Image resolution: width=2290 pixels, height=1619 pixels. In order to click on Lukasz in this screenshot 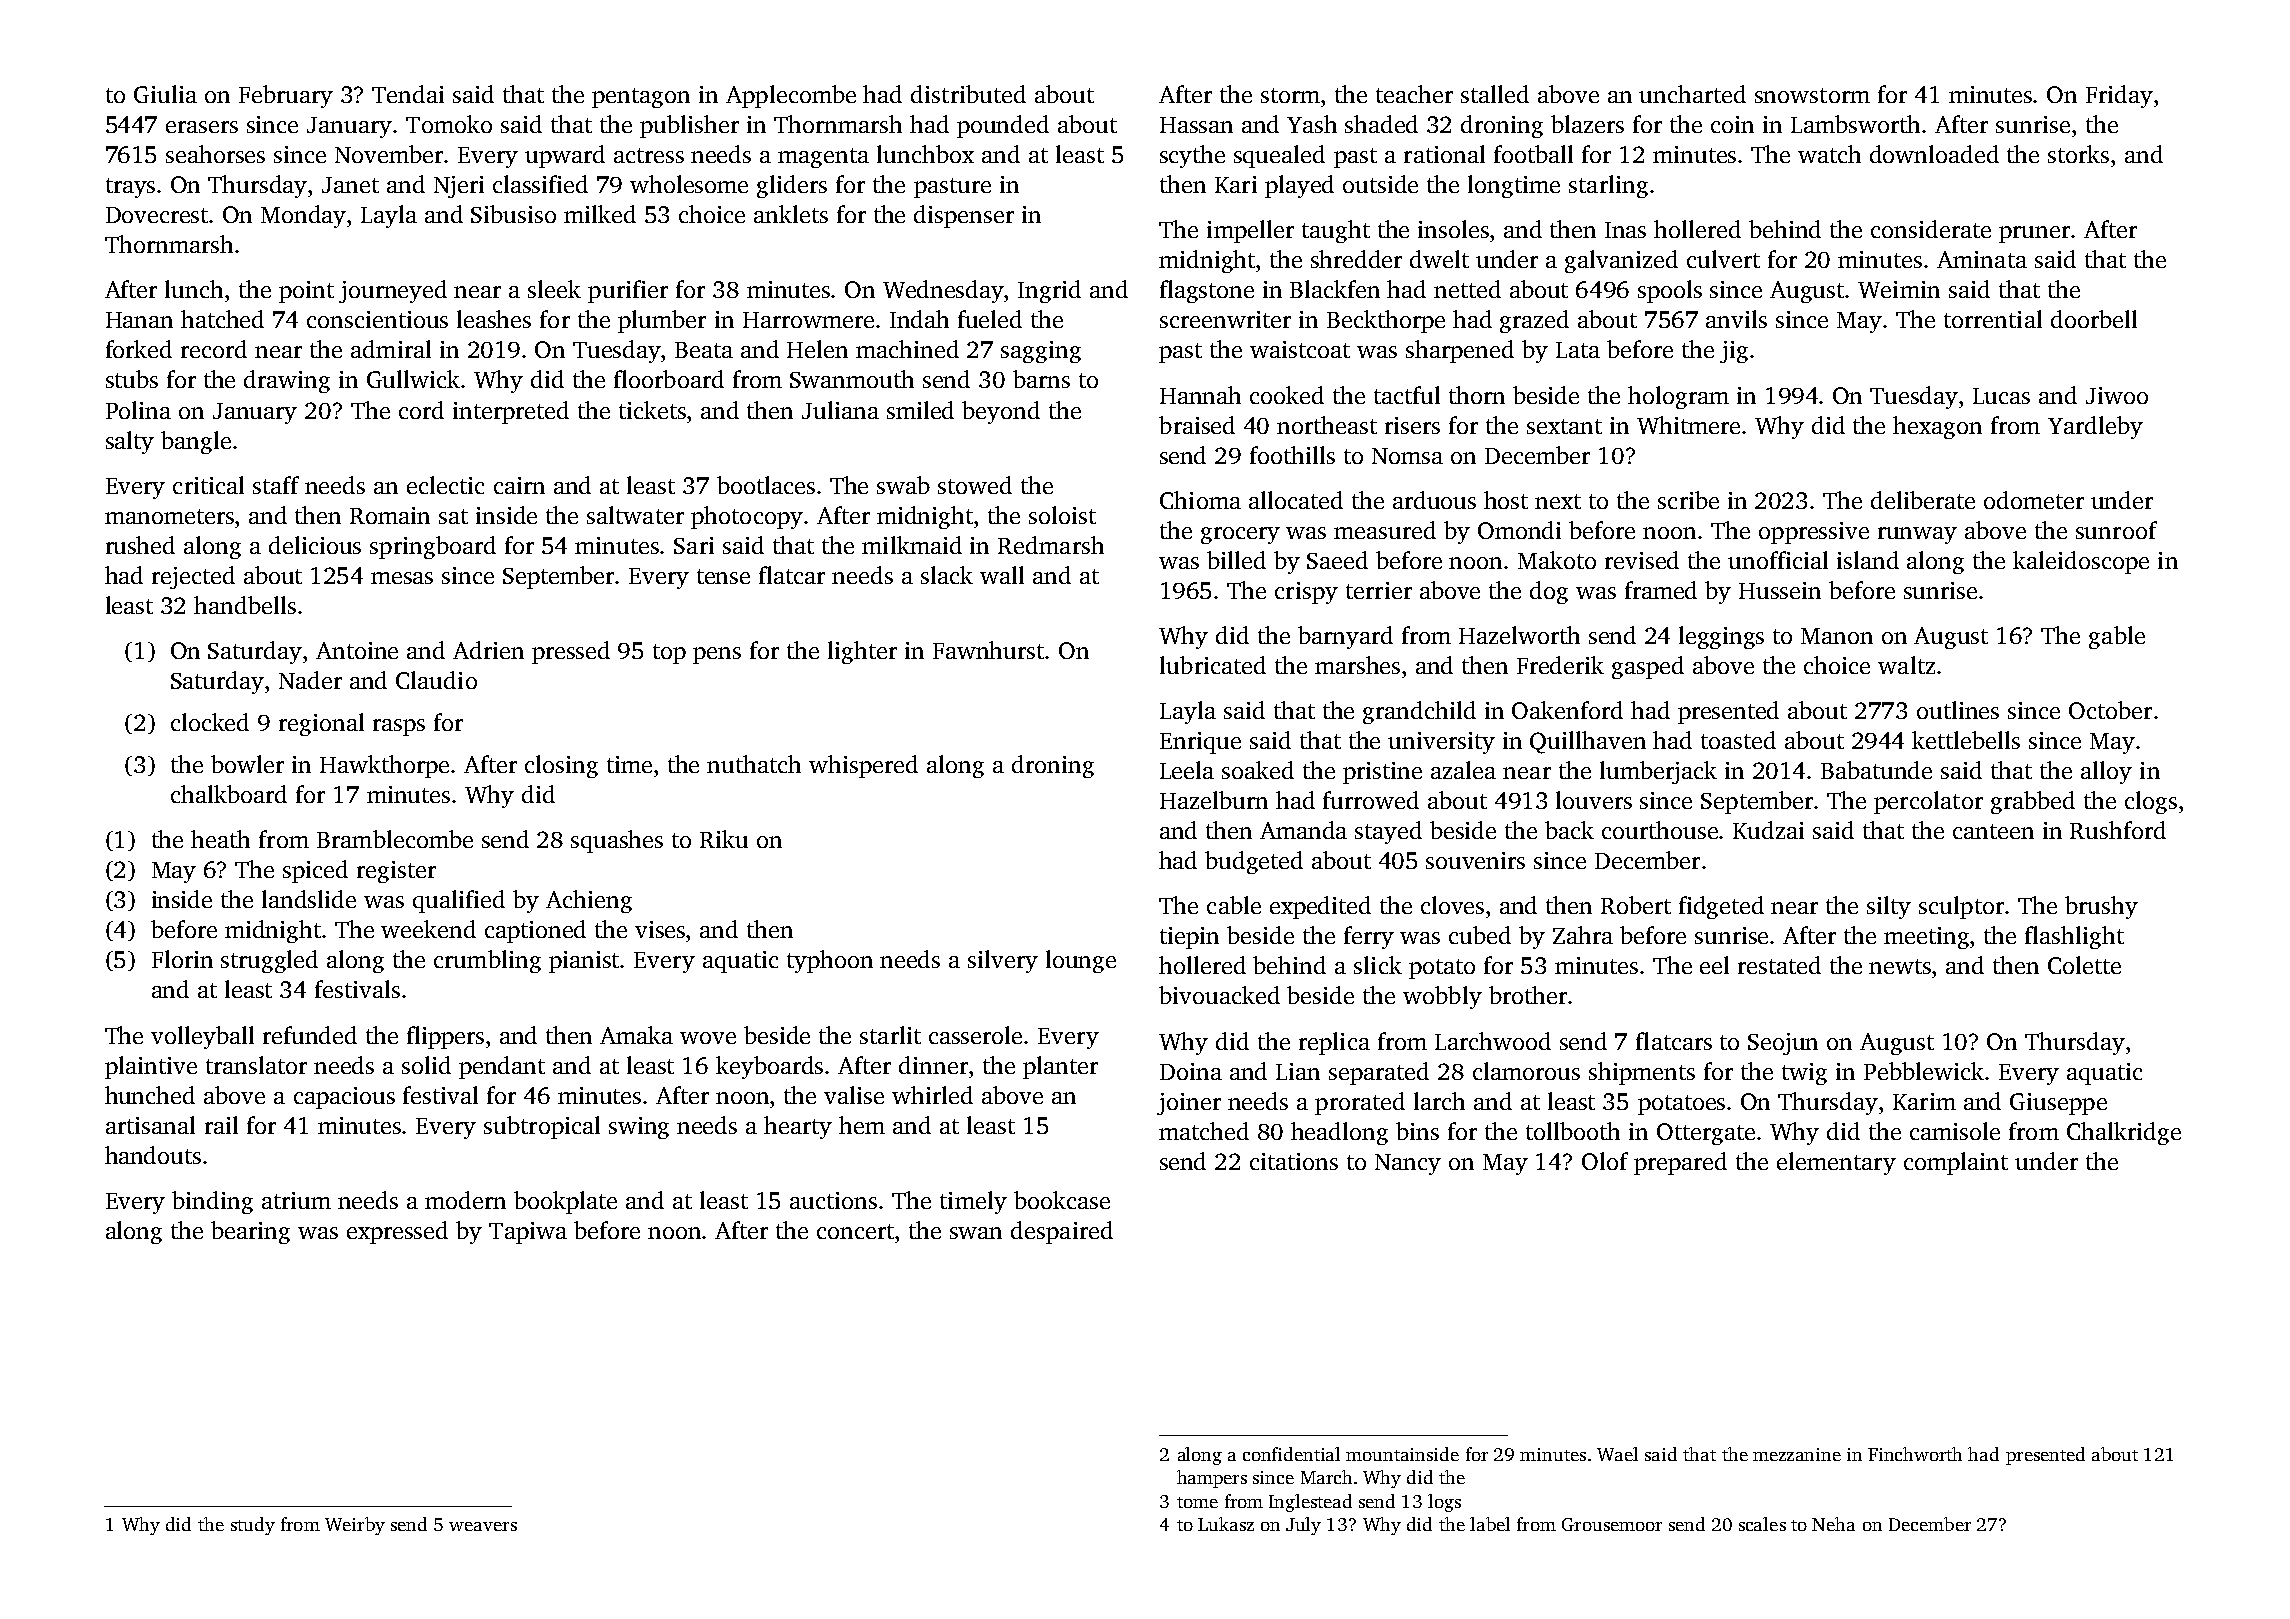, I will do `click(1226, 1524)`.
